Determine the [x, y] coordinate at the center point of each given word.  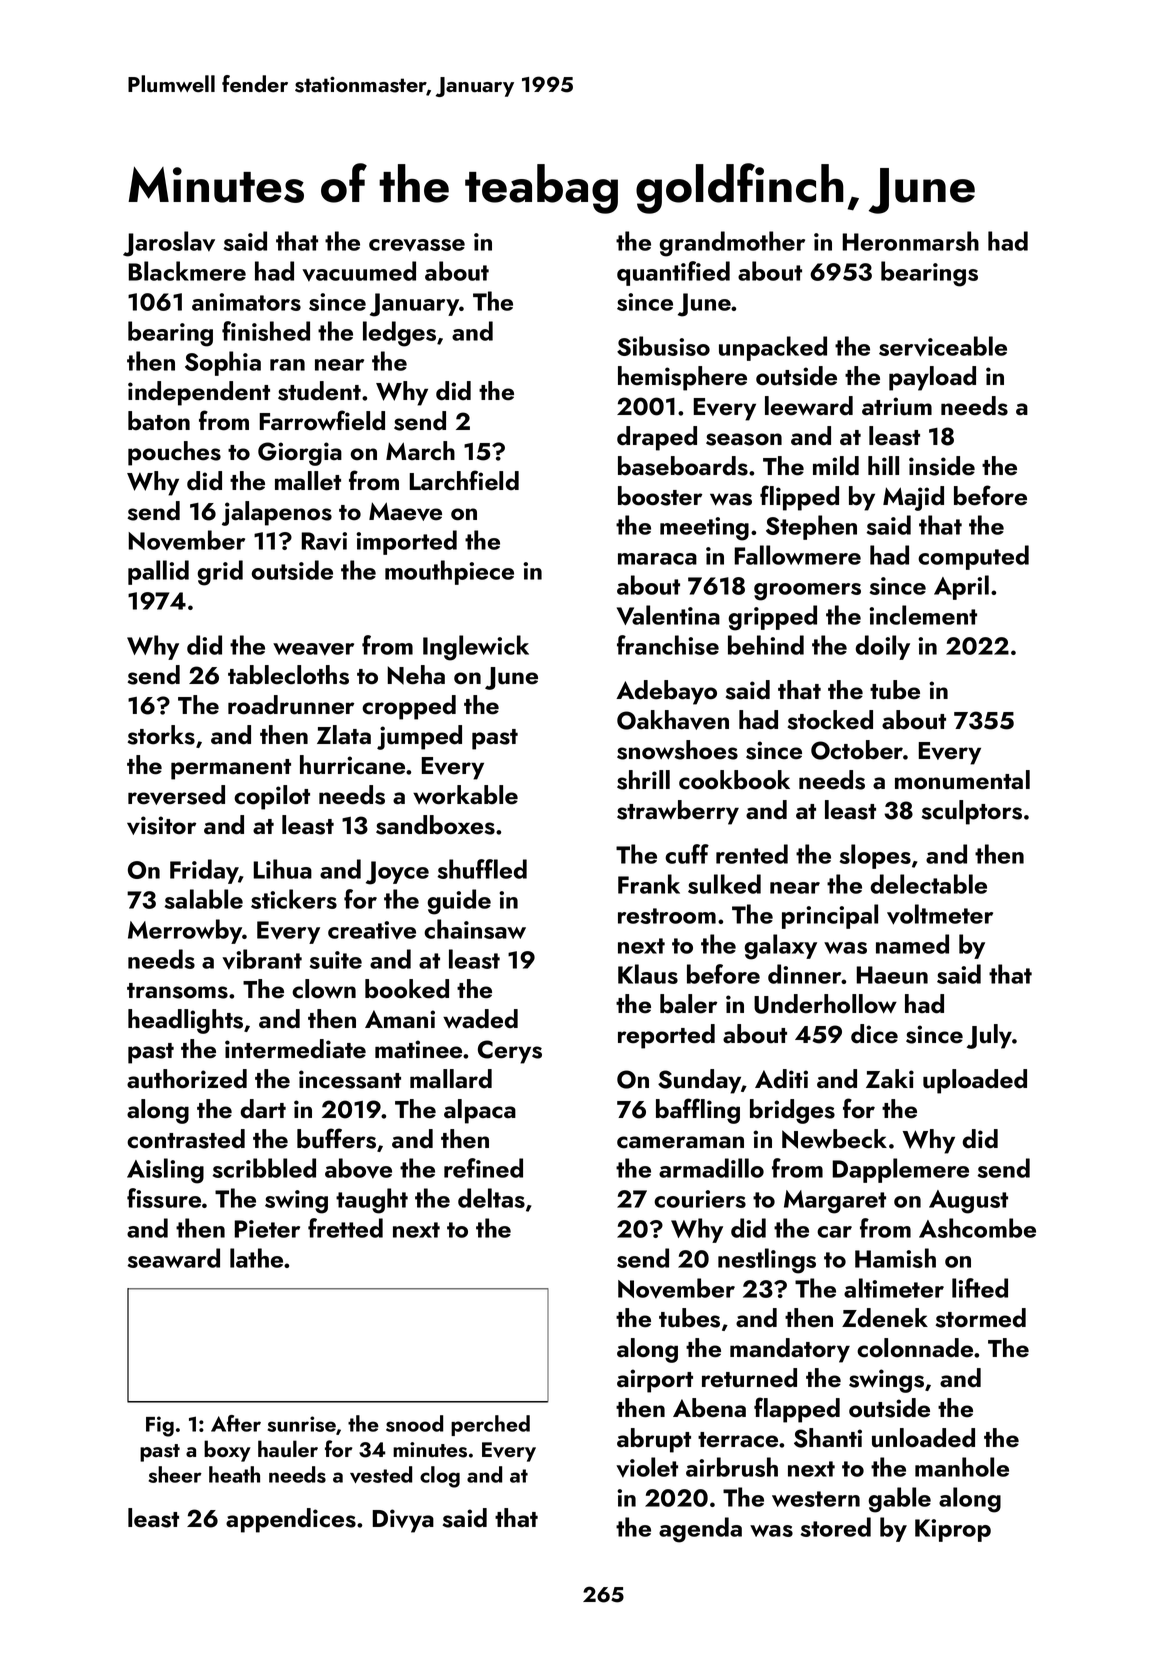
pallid [158, 572]
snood [414, 1423]
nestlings [767, 1261]
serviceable [943, 346]
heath [234, 1474]
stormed [981, 1318]
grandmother [732, 244]
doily [882, 647]
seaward [173, 1258]
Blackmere [187, 271]
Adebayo [666, 692]
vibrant [262, 959]
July [989, 1036]
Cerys [510, 1052]
